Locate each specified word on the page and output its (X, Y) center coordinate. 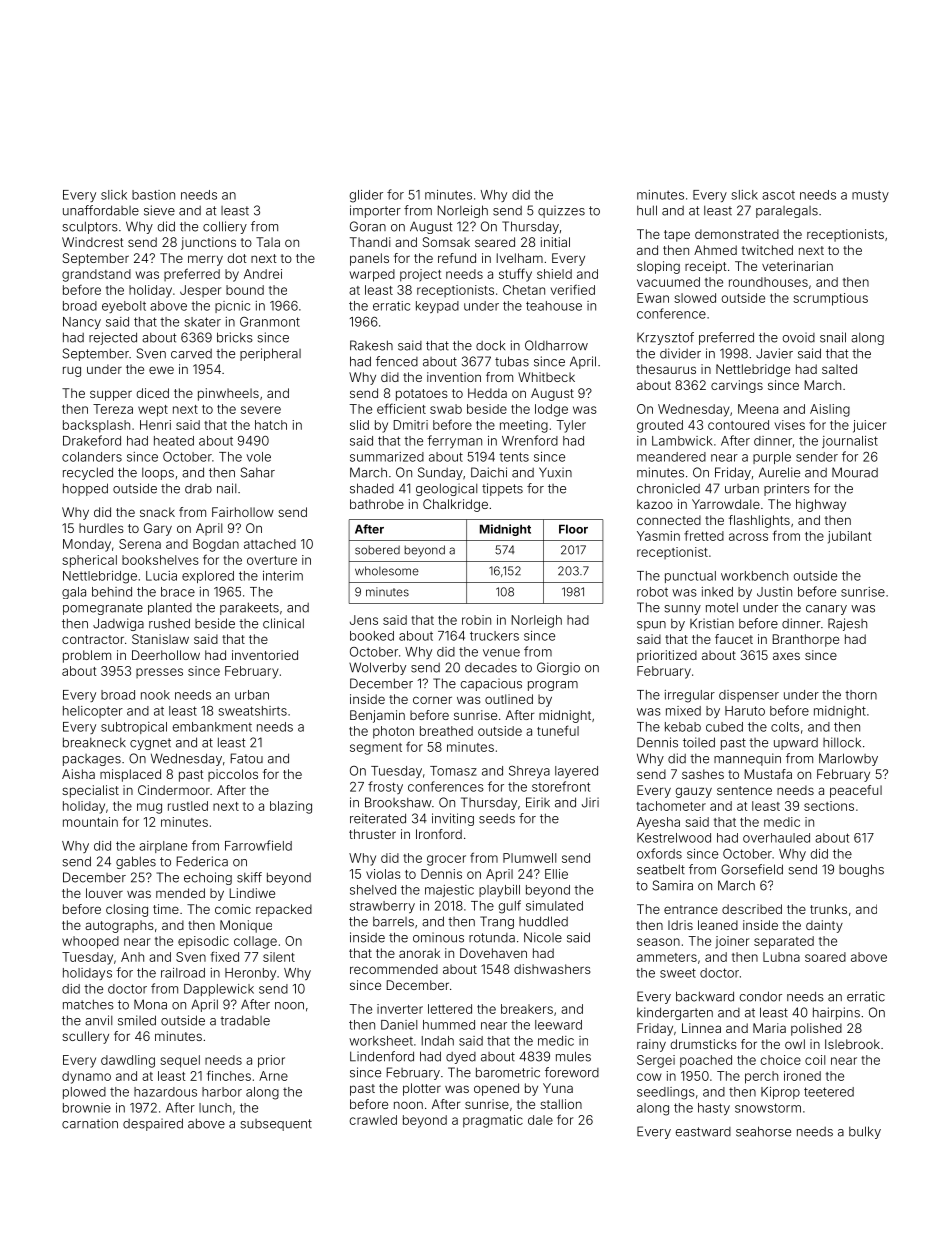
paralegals (787, 212)
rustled (188, 806)
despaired (153, 1124)
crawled (373, 1120)
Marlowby (848, 759)
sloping (658, 267)
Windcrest (93, 242)
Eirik (538, 802)
